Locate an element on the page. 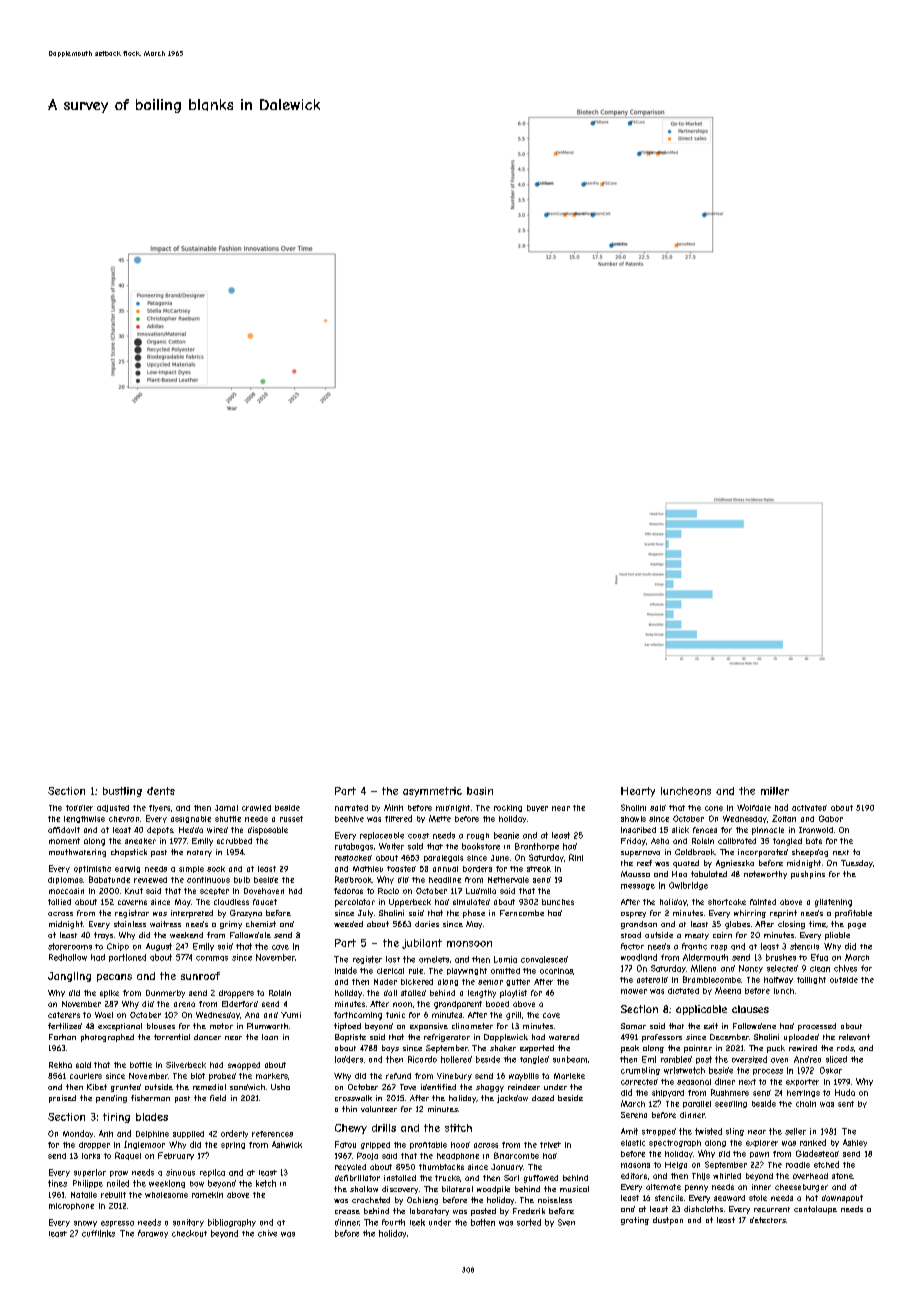 The width and height of the document is (924, 1308). shortcake is located at coordinates (727, 902).
